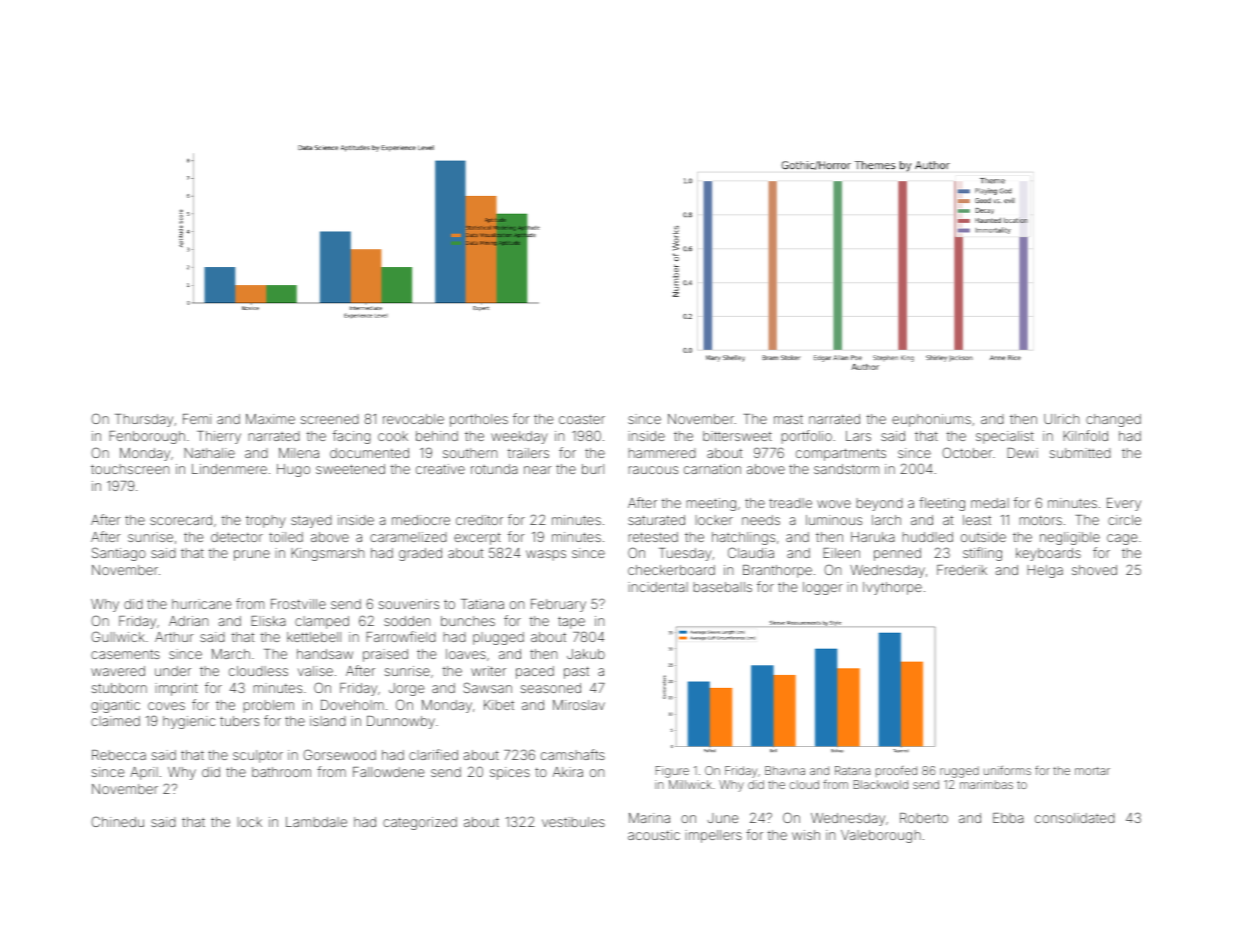 This screenshot has height=952, width=1233. I want to click on Adrian, so click(188, 621).
